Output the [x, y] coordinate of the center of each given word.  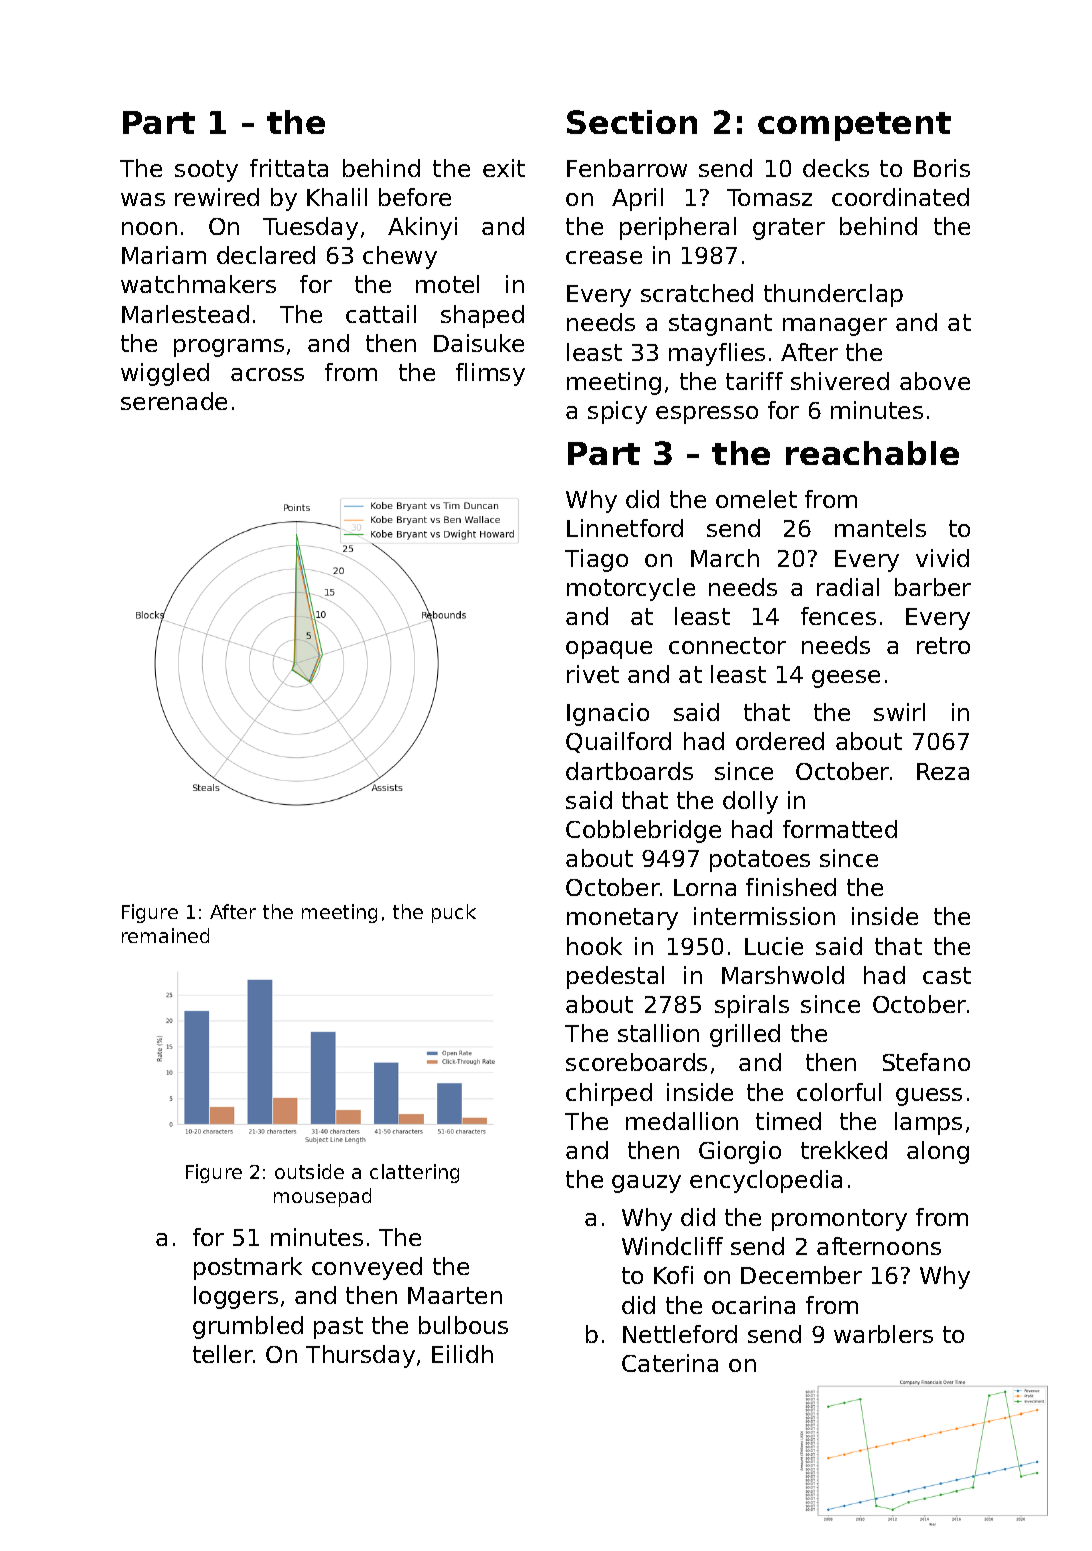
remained [165, 935]
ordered [780, 741]
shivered [840, 381]
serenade [174, 401]
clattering [414, 1173]
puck [454, 913]
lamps [928, 1123]
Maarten [455, 1295]
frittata [289, 168]
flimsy [490, 374]
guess [929, 1097]
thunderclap [833, 295]
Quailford [618, 742]
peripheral [678, 228]
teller [223, 1354]
